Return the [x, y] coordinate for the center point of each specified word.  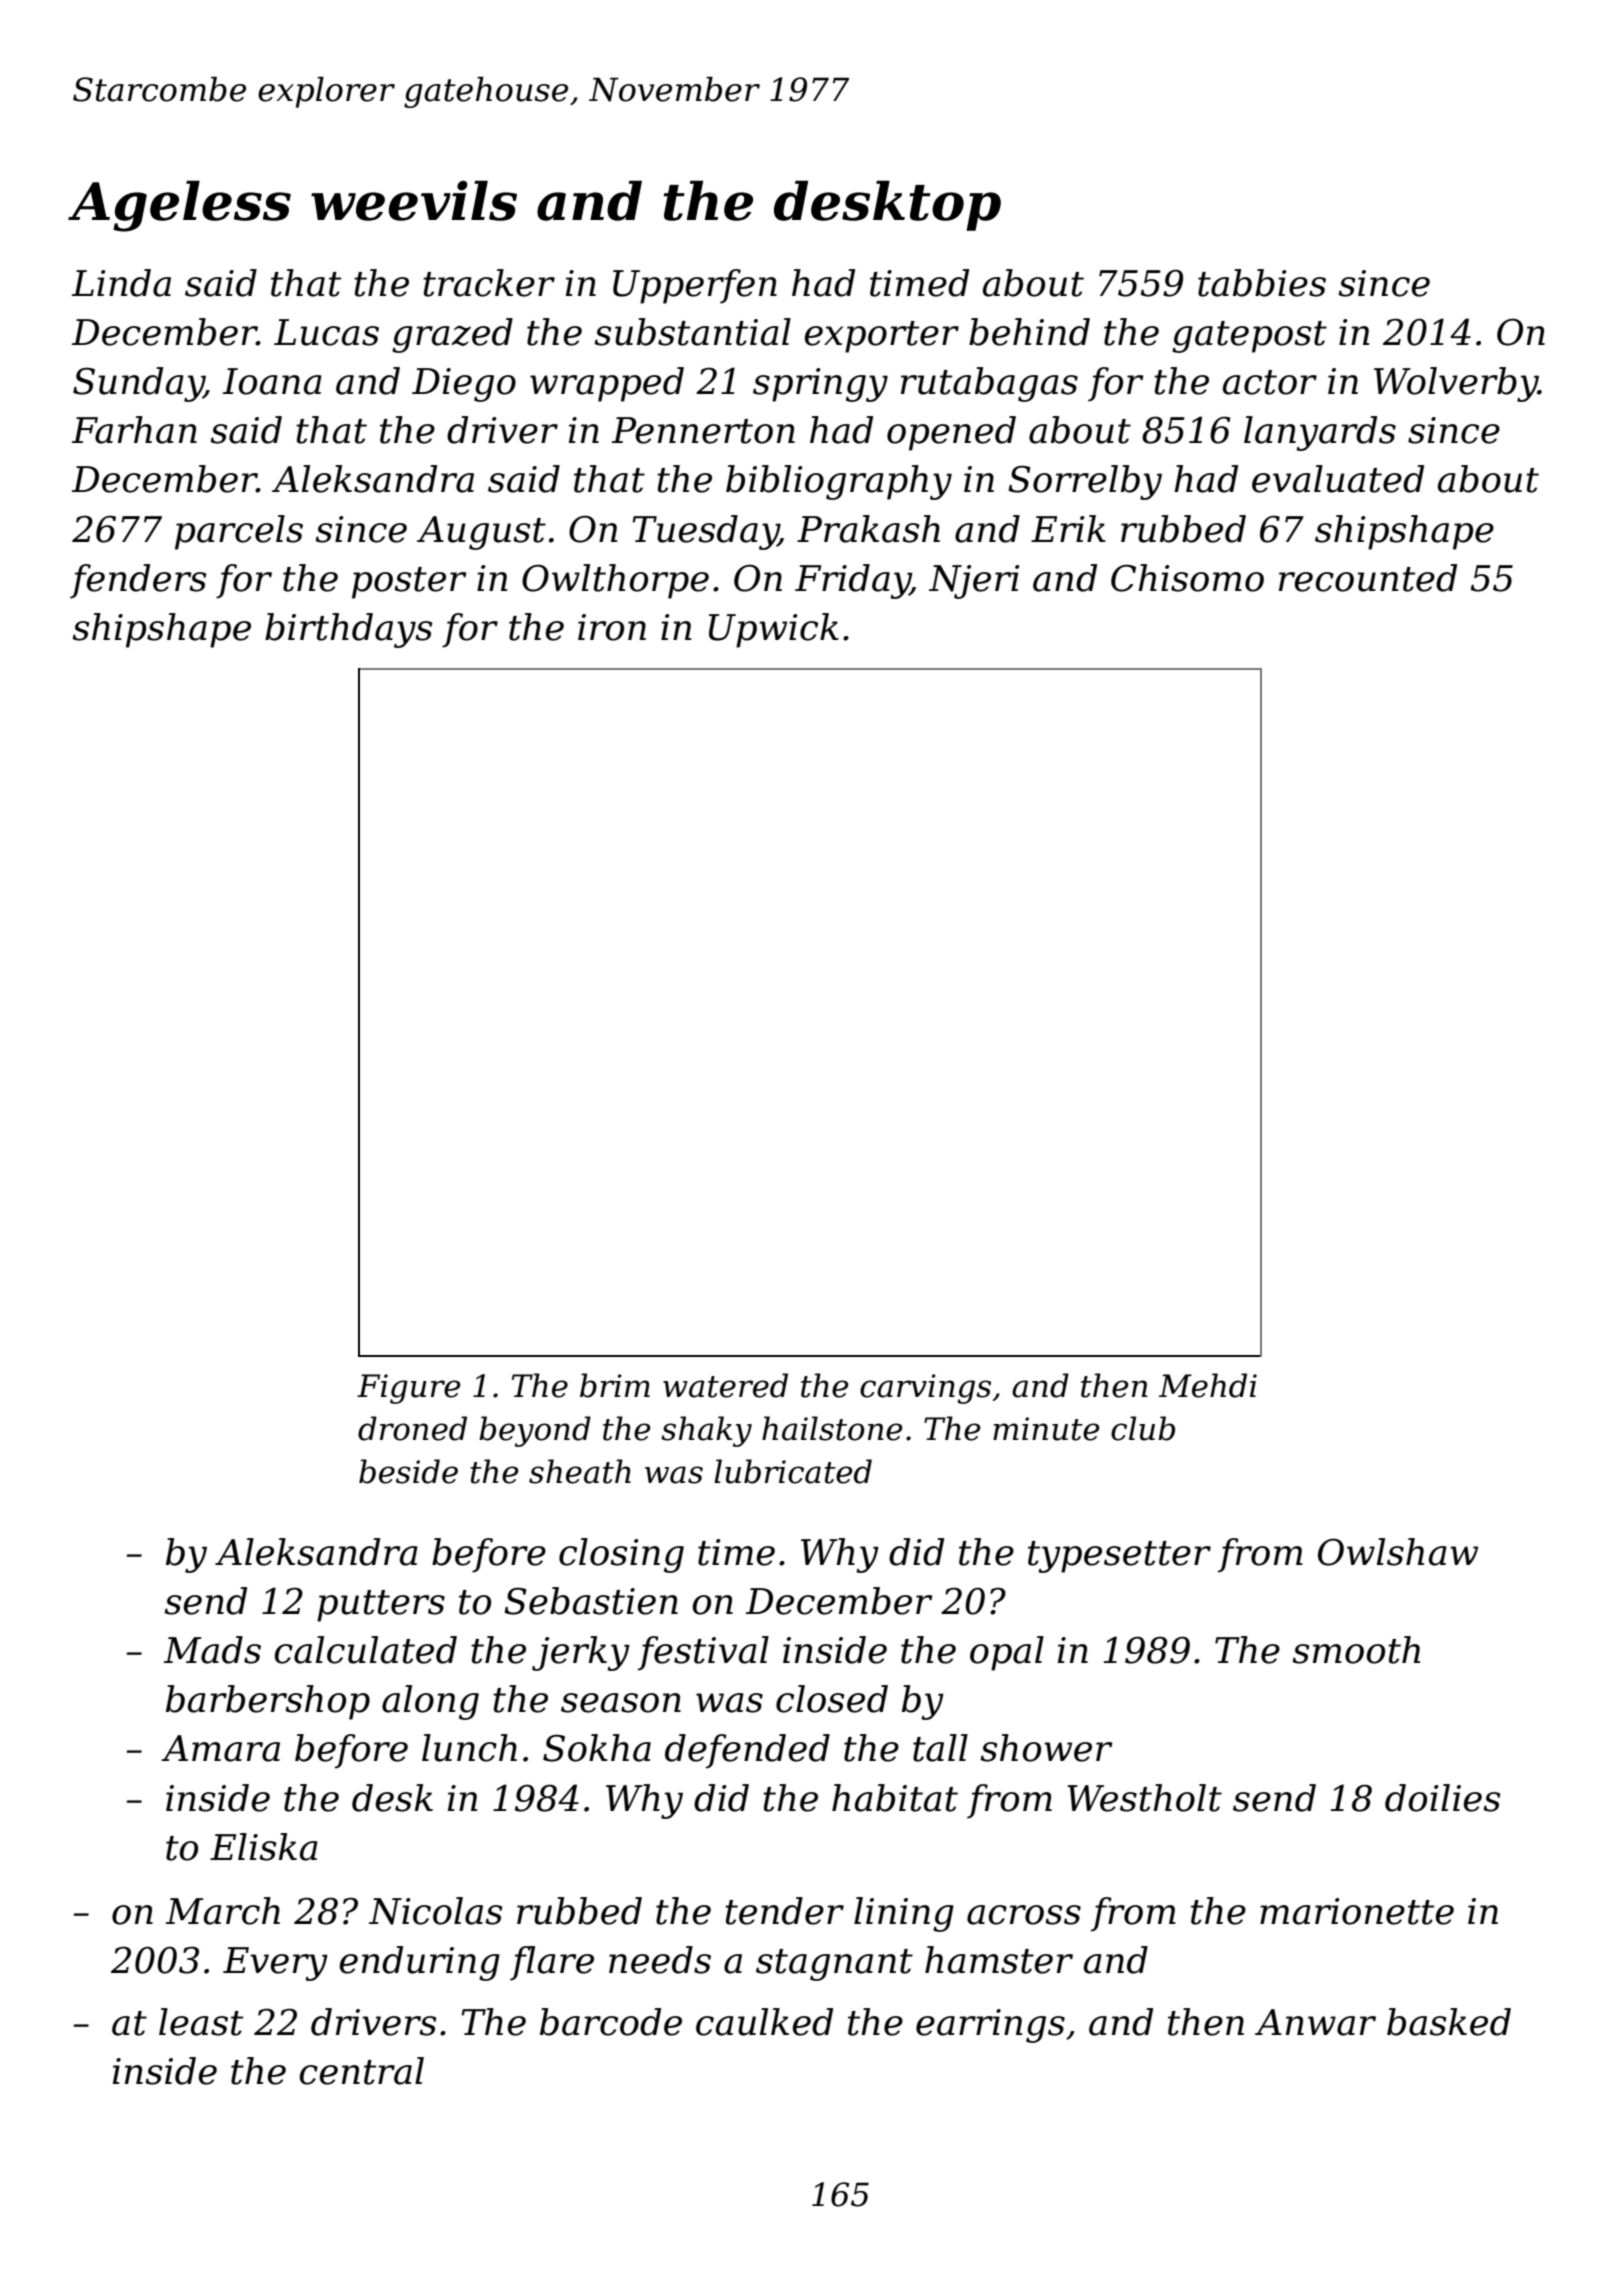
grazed [452, 335]
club [1143, 1428]
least [201, 2022]
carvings [925, 1389]
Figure [408, 1389]
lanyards [1320, 433]
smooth [1356, 1650]
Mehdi [1208, 1385]
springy [820, 385]
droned [412, 1428]
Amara [220, 1748]
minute [1046, 1429]
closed [832, 1699]
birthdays [348, 630]
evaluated [1338, 479]
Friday [852, 581]
